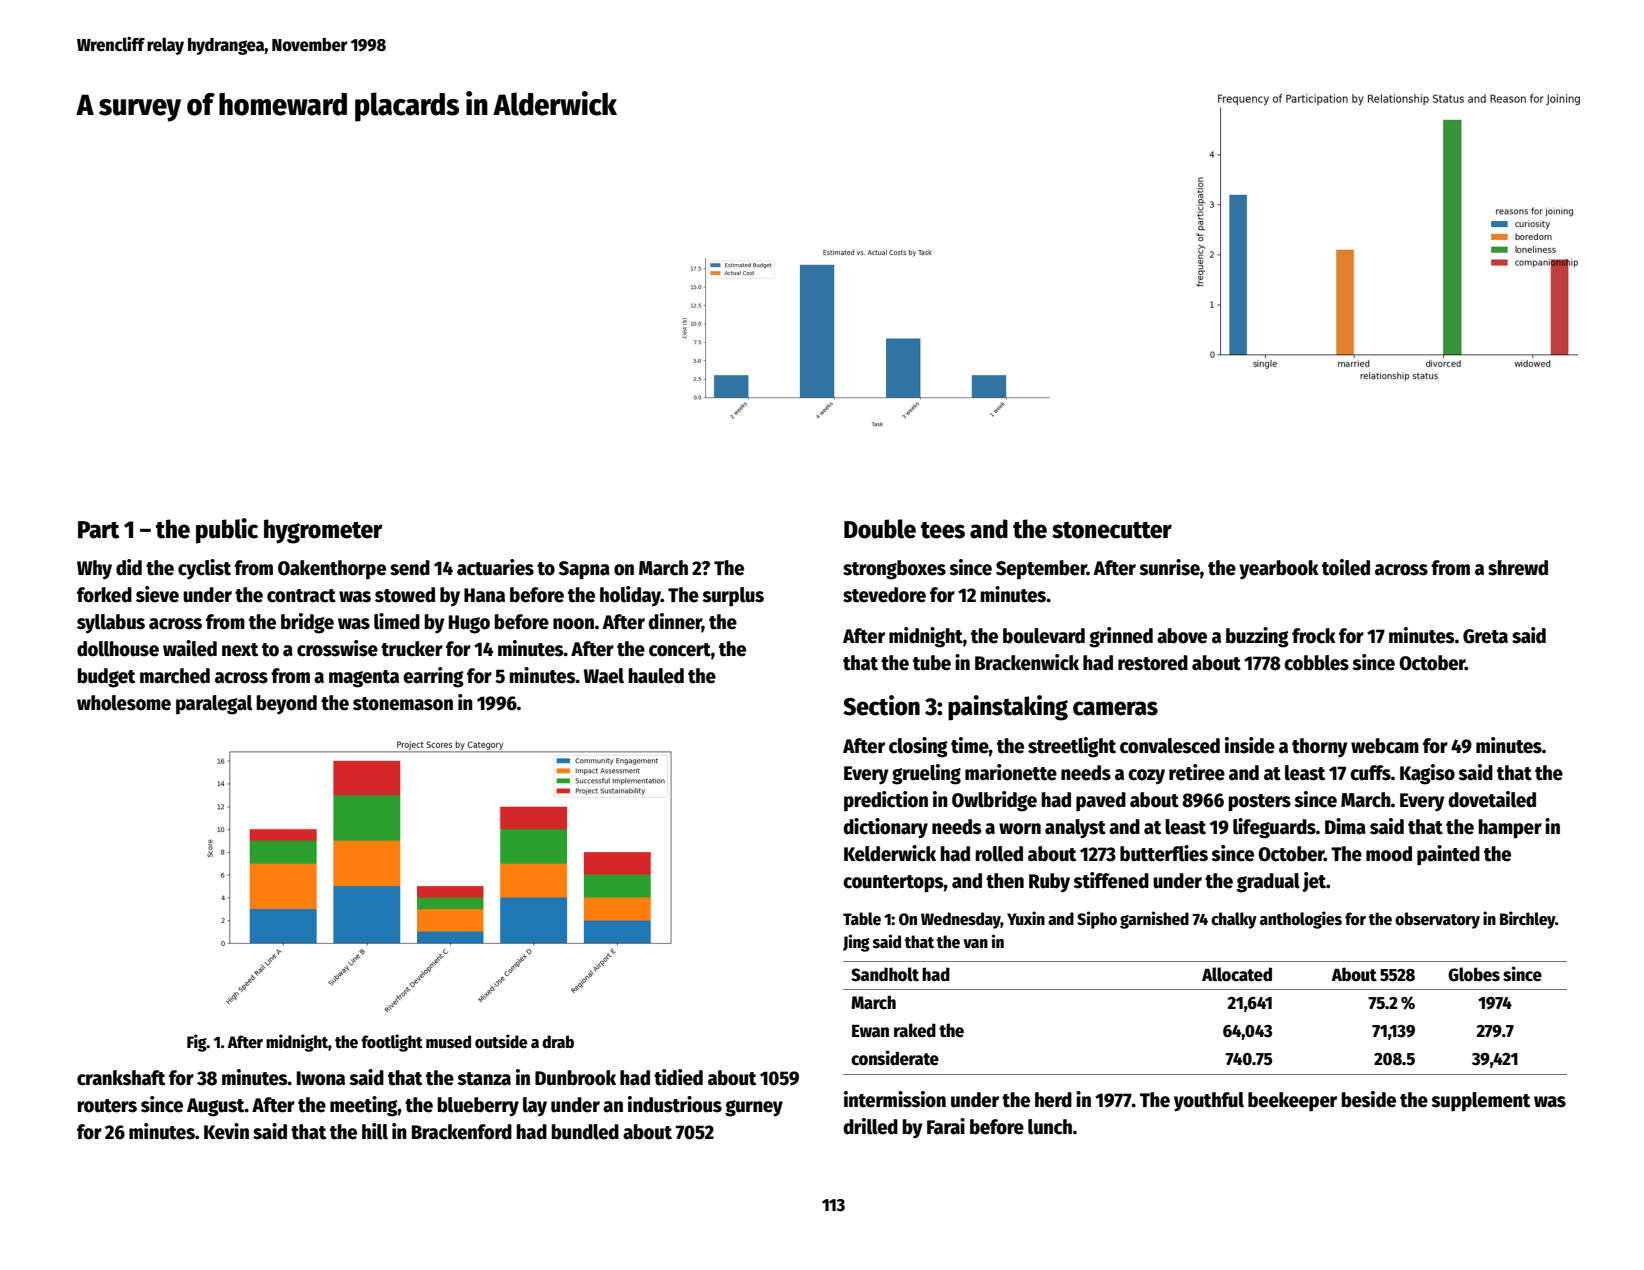 The height and width of the document is (1270, 1644). I want to click on footlight, so click(392, 1043).
